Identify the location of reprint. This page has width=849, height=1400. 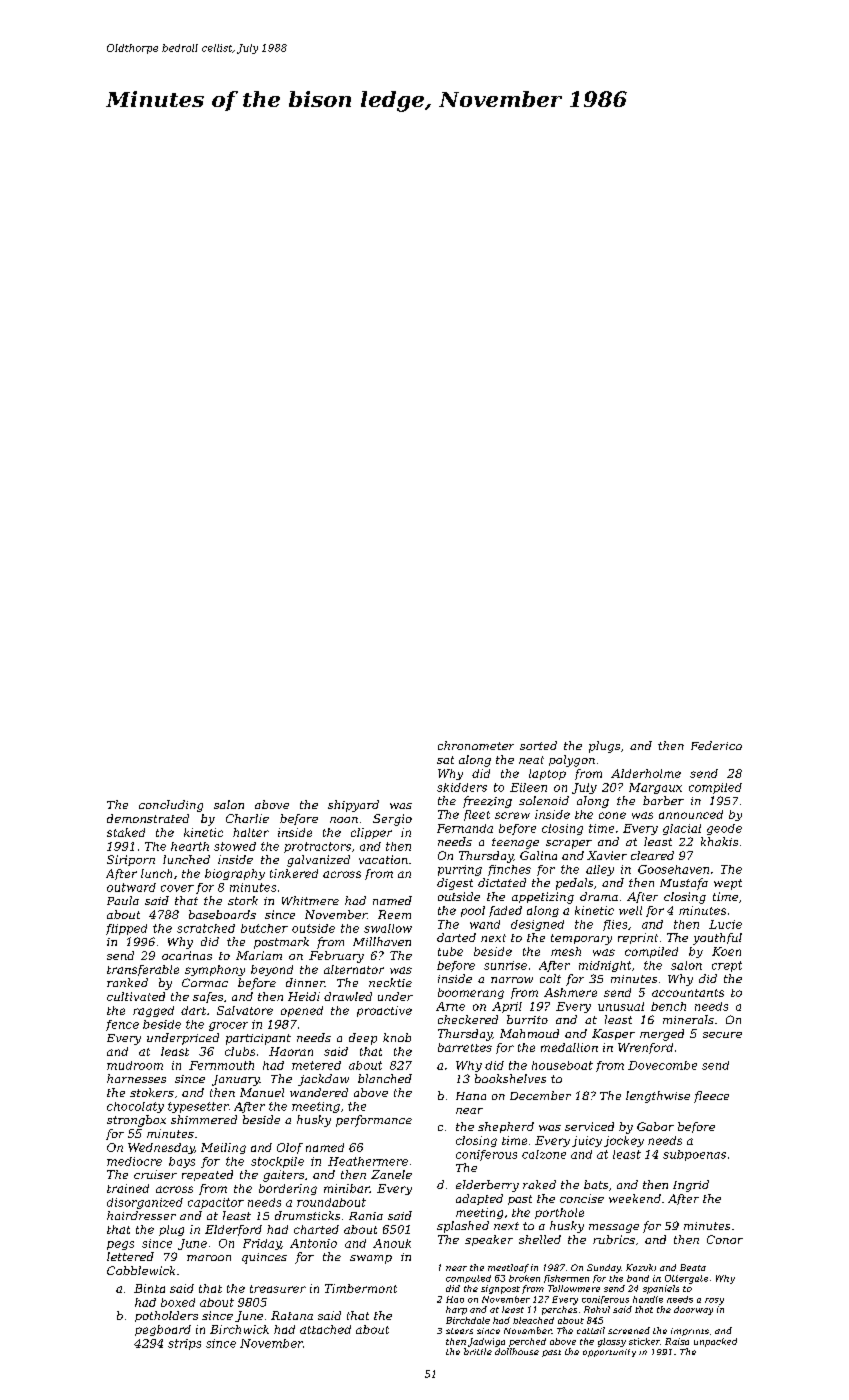
(638, 938).
